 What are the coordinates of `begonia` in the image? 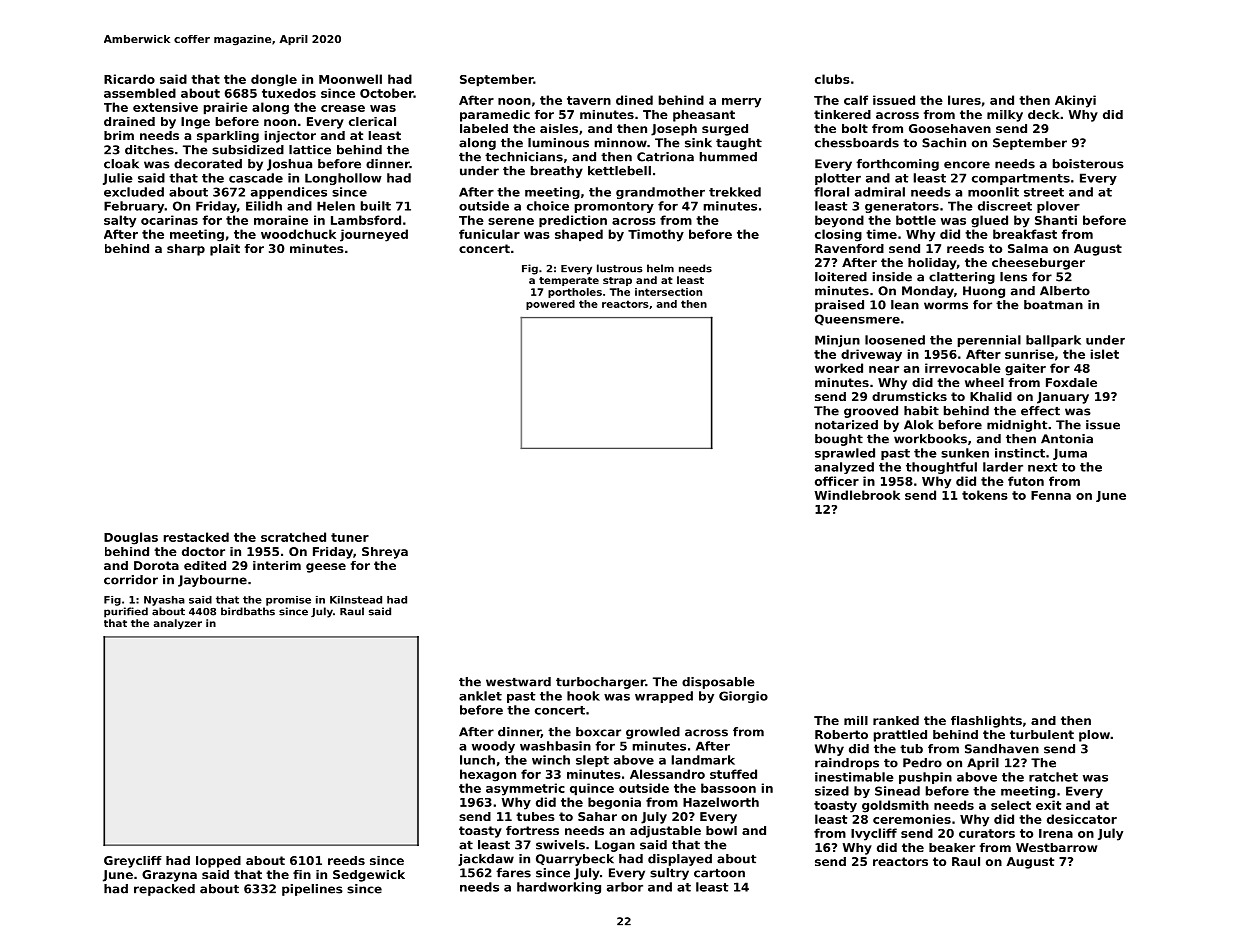 It's located at (614, 803).
